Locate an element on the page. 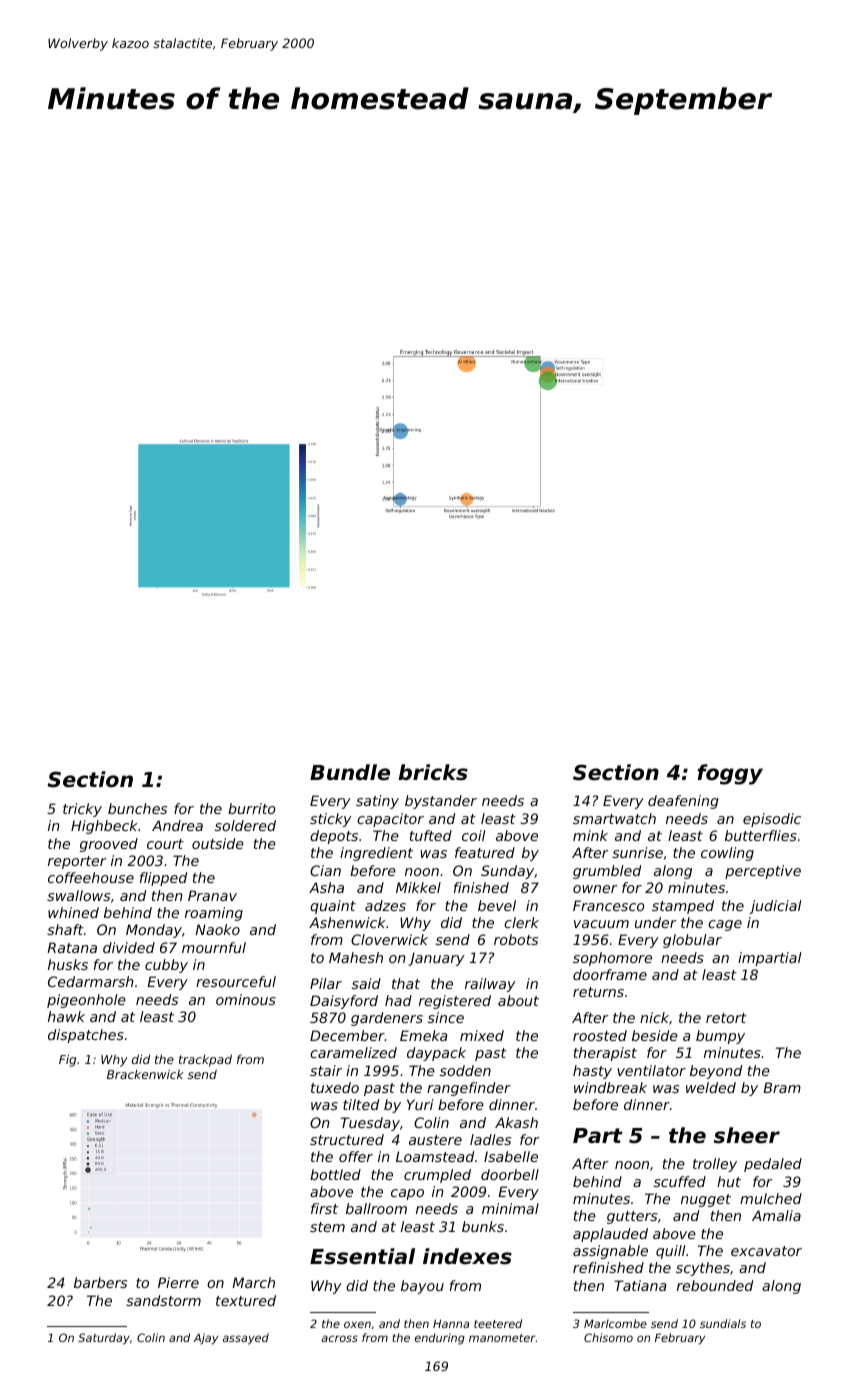  bystander is located at coordinates (441, 802).
